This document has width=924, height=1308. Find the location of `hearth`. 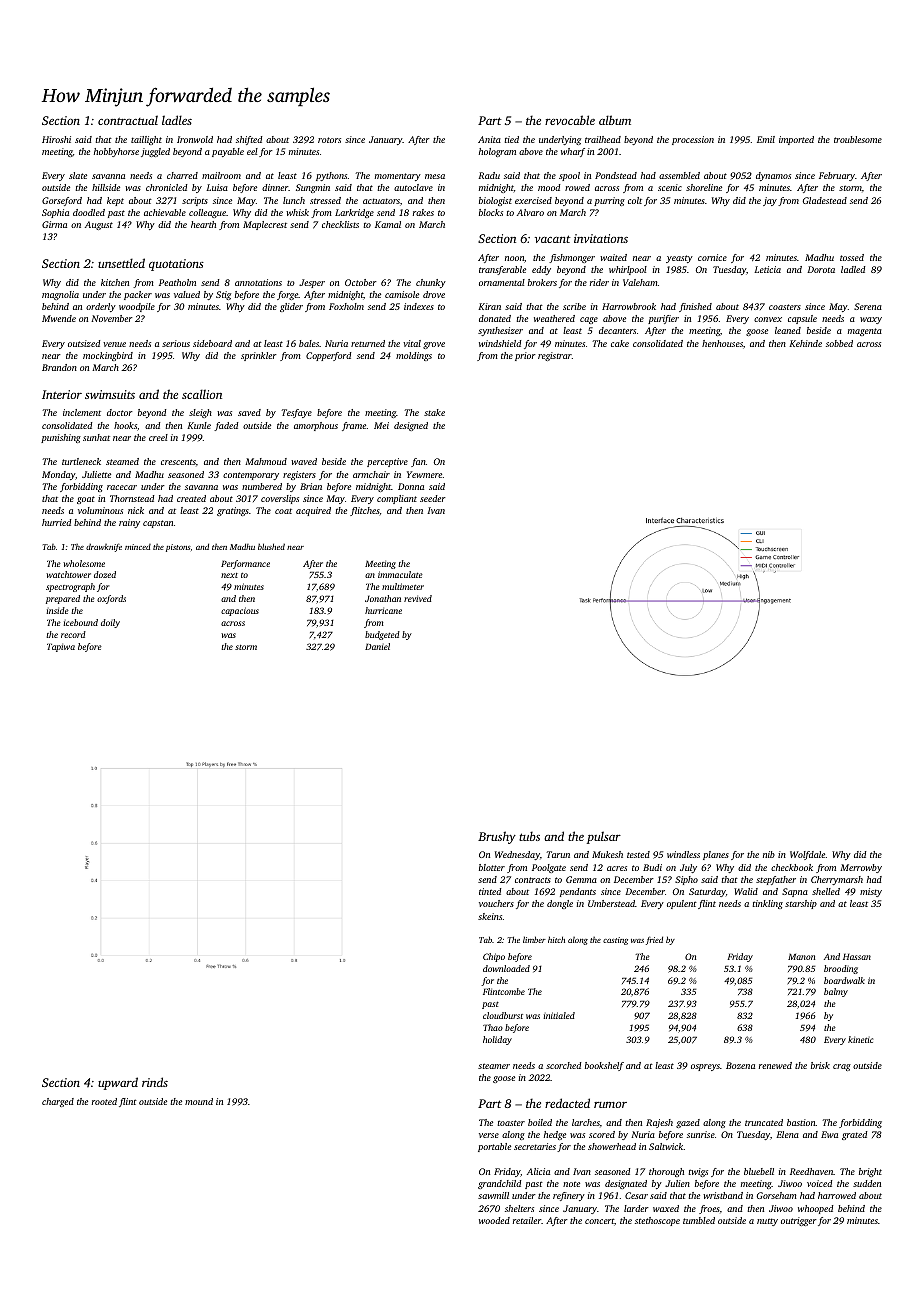

hearth is located at coordinates (203, 224).
